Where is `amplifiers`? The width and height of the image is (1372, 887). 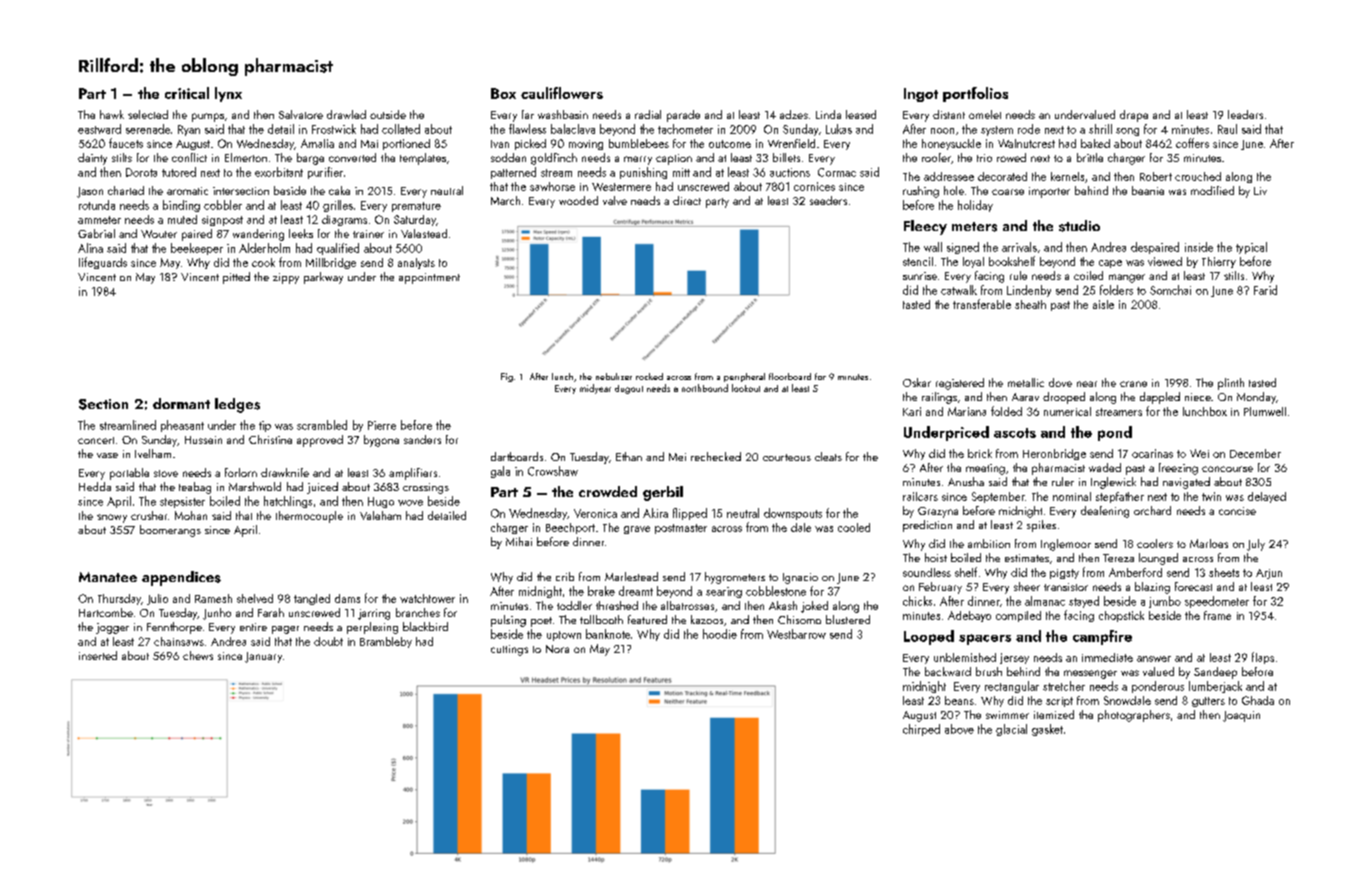 amplifiers is located at coordinates (413, 474).
